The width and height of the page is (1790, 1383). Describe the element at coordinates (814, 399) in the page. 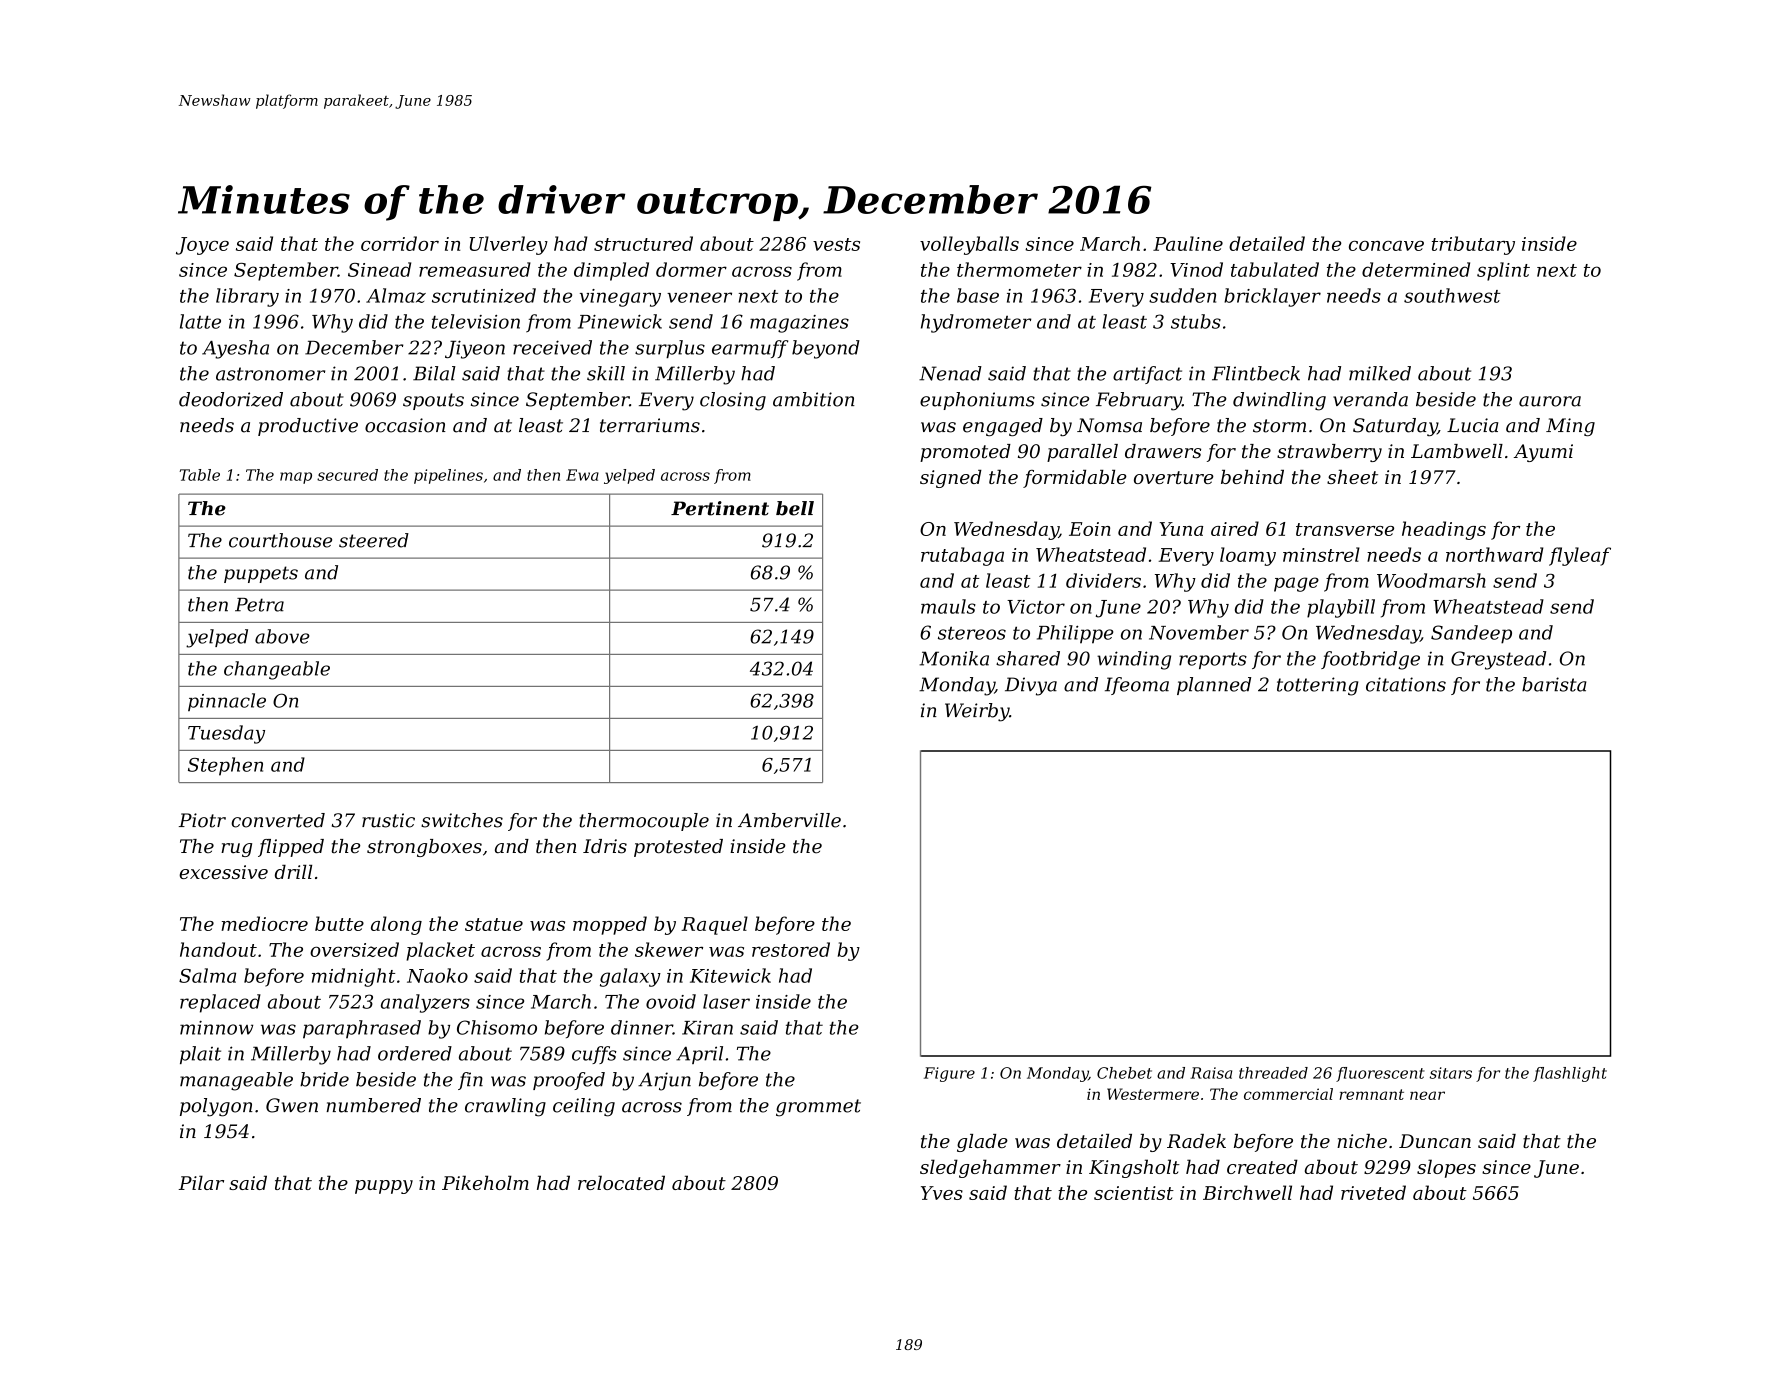

I see `ambition` at that location.
